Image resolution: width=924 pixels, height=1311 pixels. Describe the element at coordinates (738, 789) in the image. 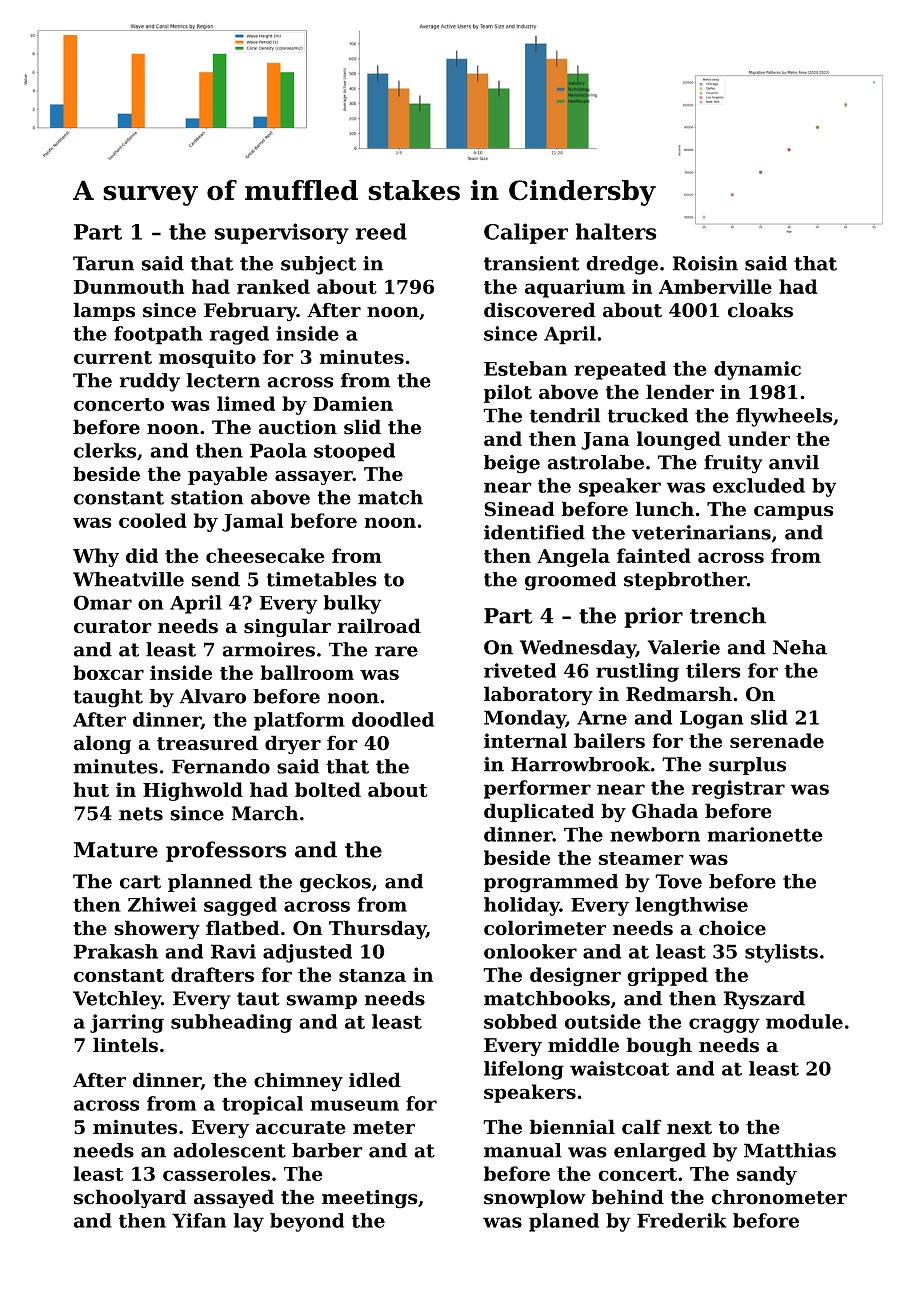

I see `registrar` at that location.
